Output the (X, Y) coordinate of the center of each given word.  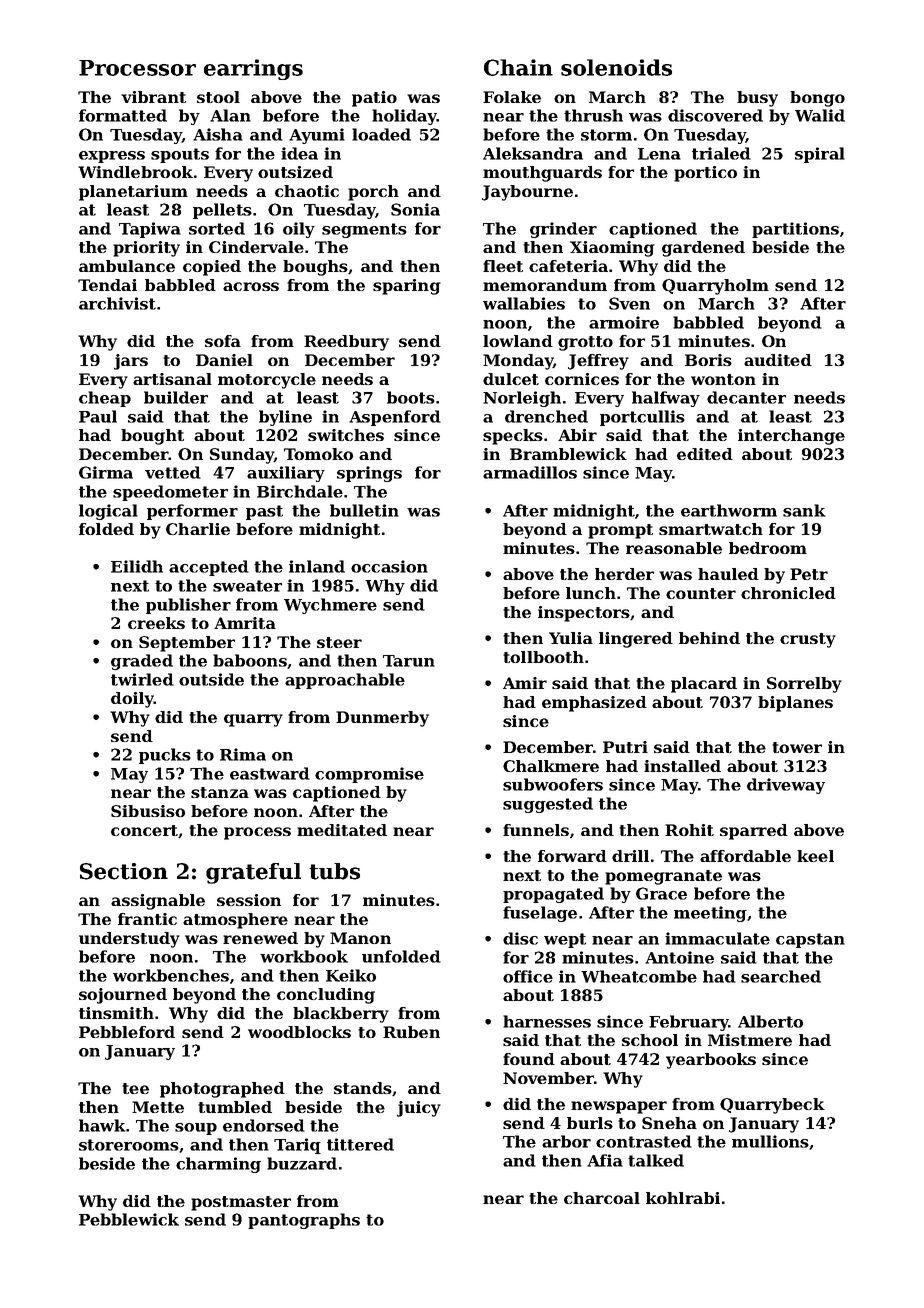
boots (411, 397)
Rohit (689, 830)
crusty (808, 640)
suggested (548, 805)
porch (373, 193)
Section (124, 871)
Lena (659, 154)
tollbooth (543, 657)
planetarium (133, 193)
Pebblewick (129, 1219)
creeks (156, 623)
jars (131, 362)
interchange (791, 437)
